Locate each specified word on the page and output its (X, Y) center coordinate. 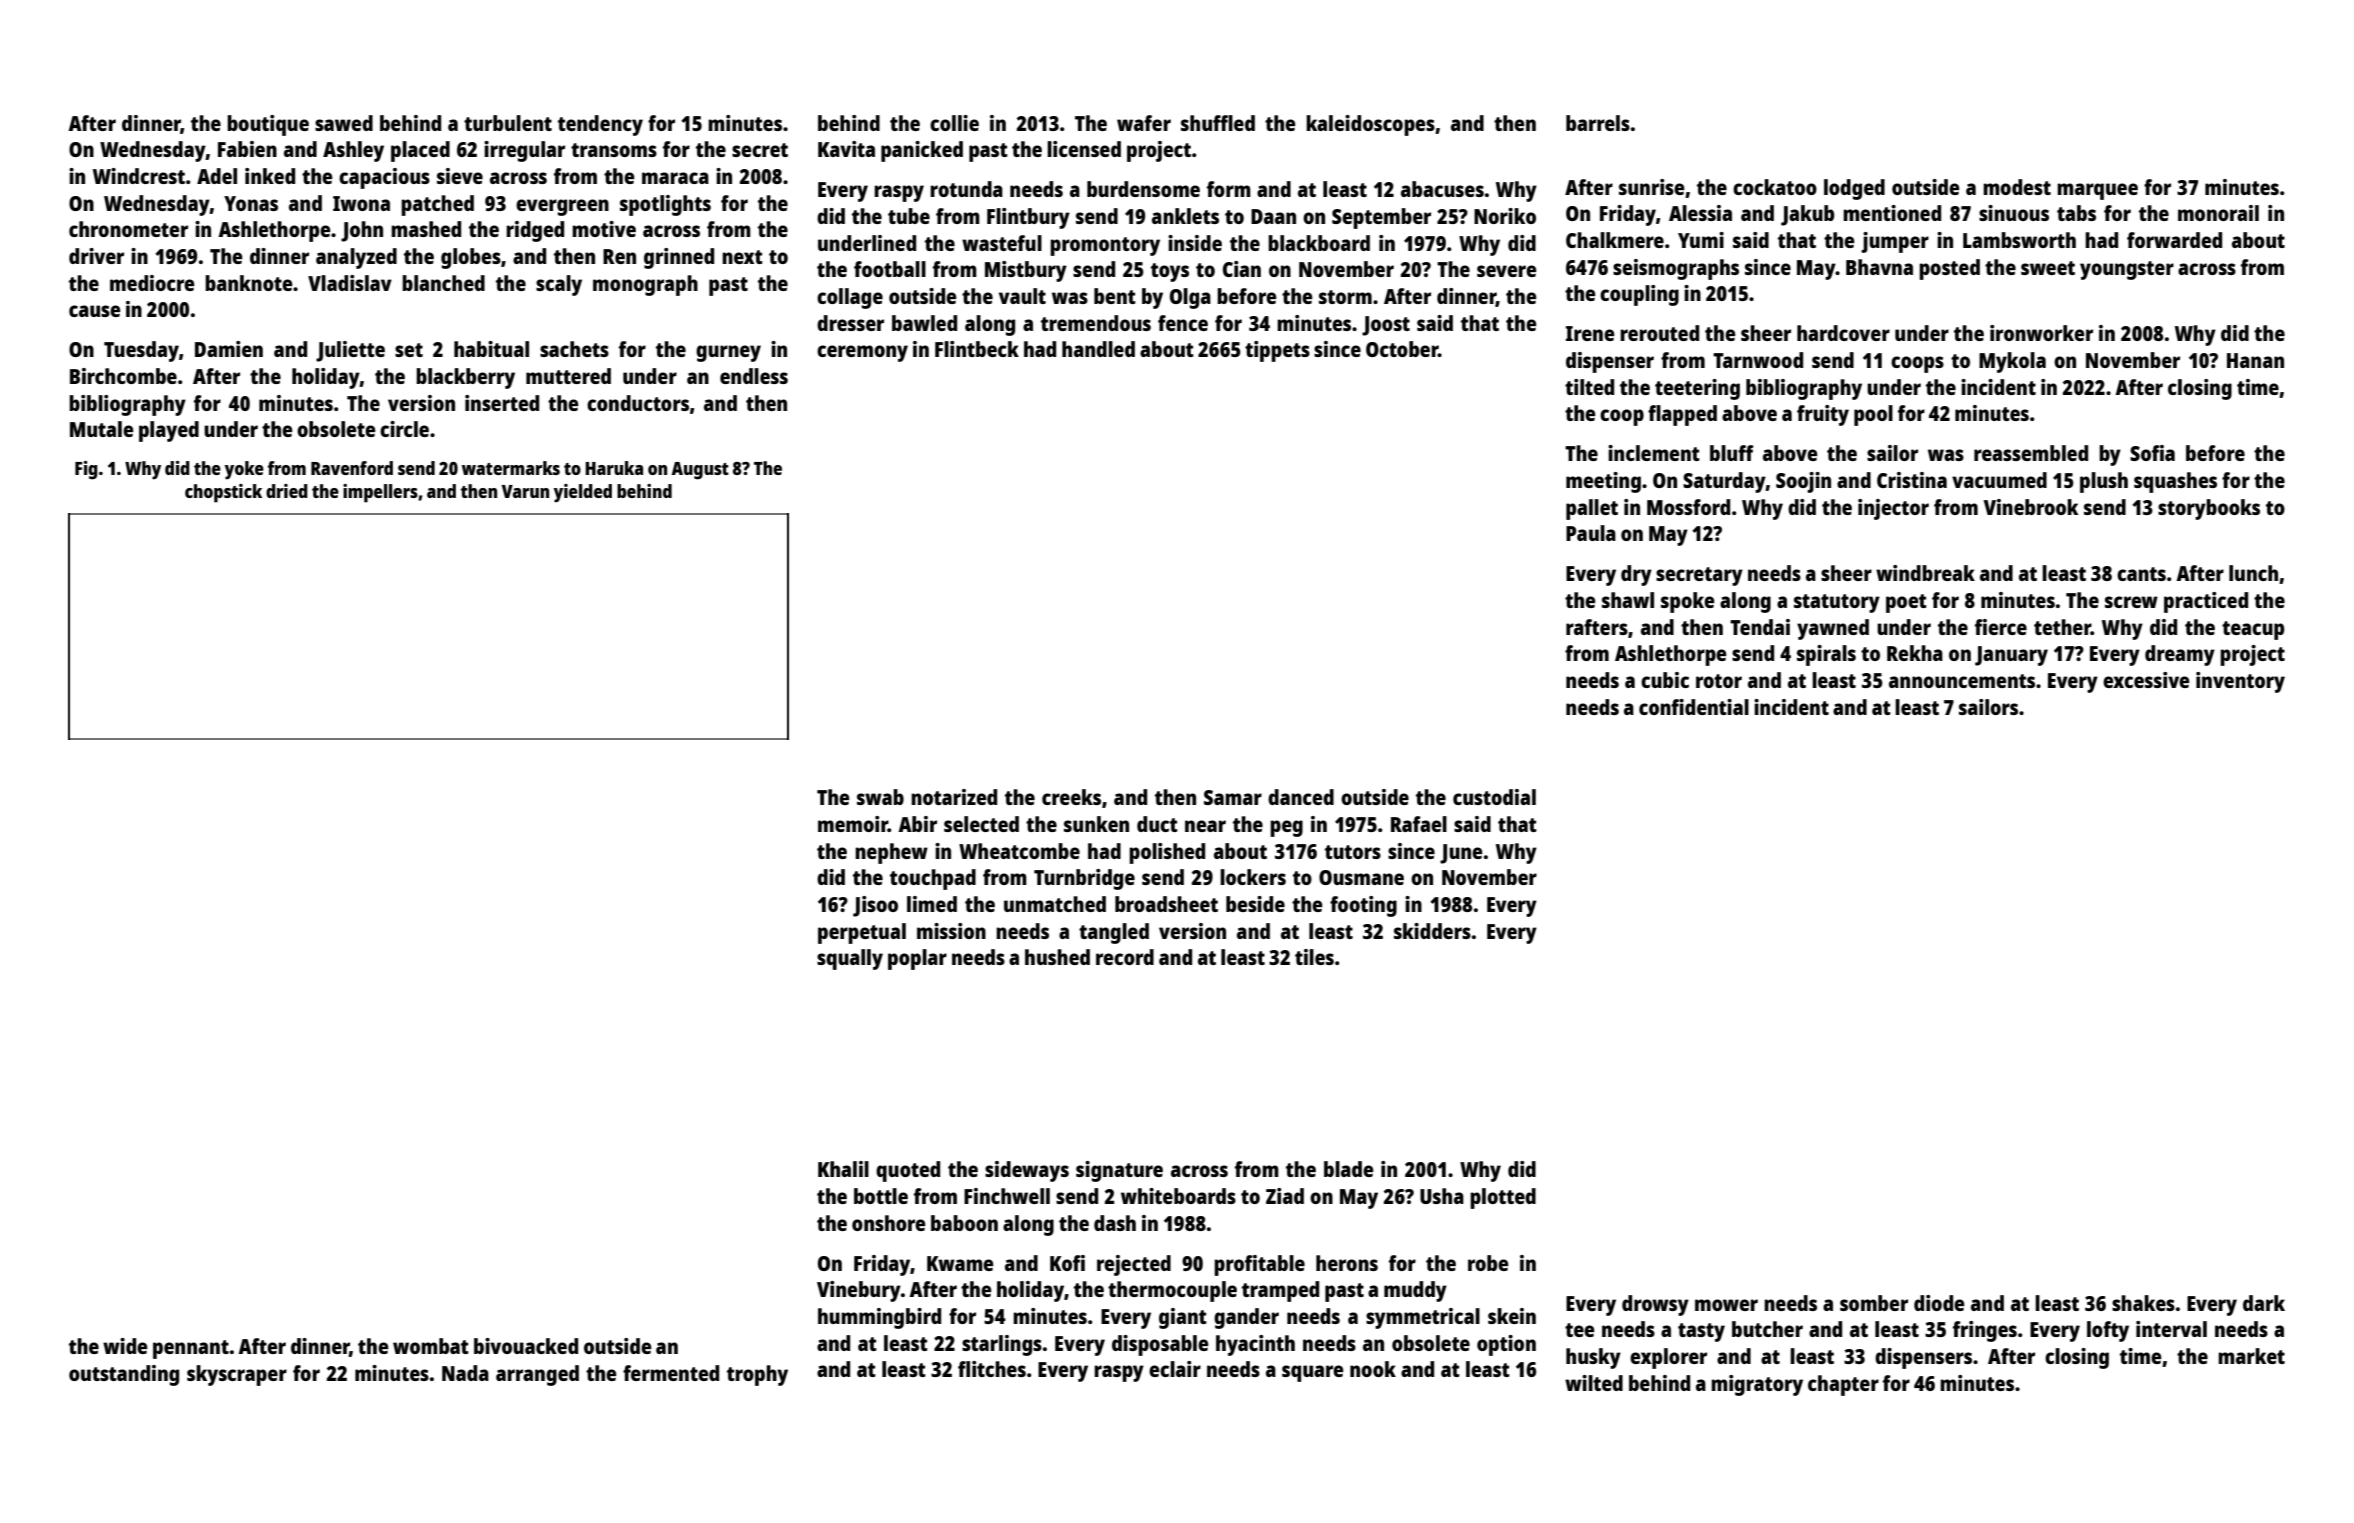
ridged (535, 231)
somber (1874, 1303)
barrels (1598, 123)
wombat (431, 1346)
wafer (1144, 123)
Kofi (1067, 1263)
